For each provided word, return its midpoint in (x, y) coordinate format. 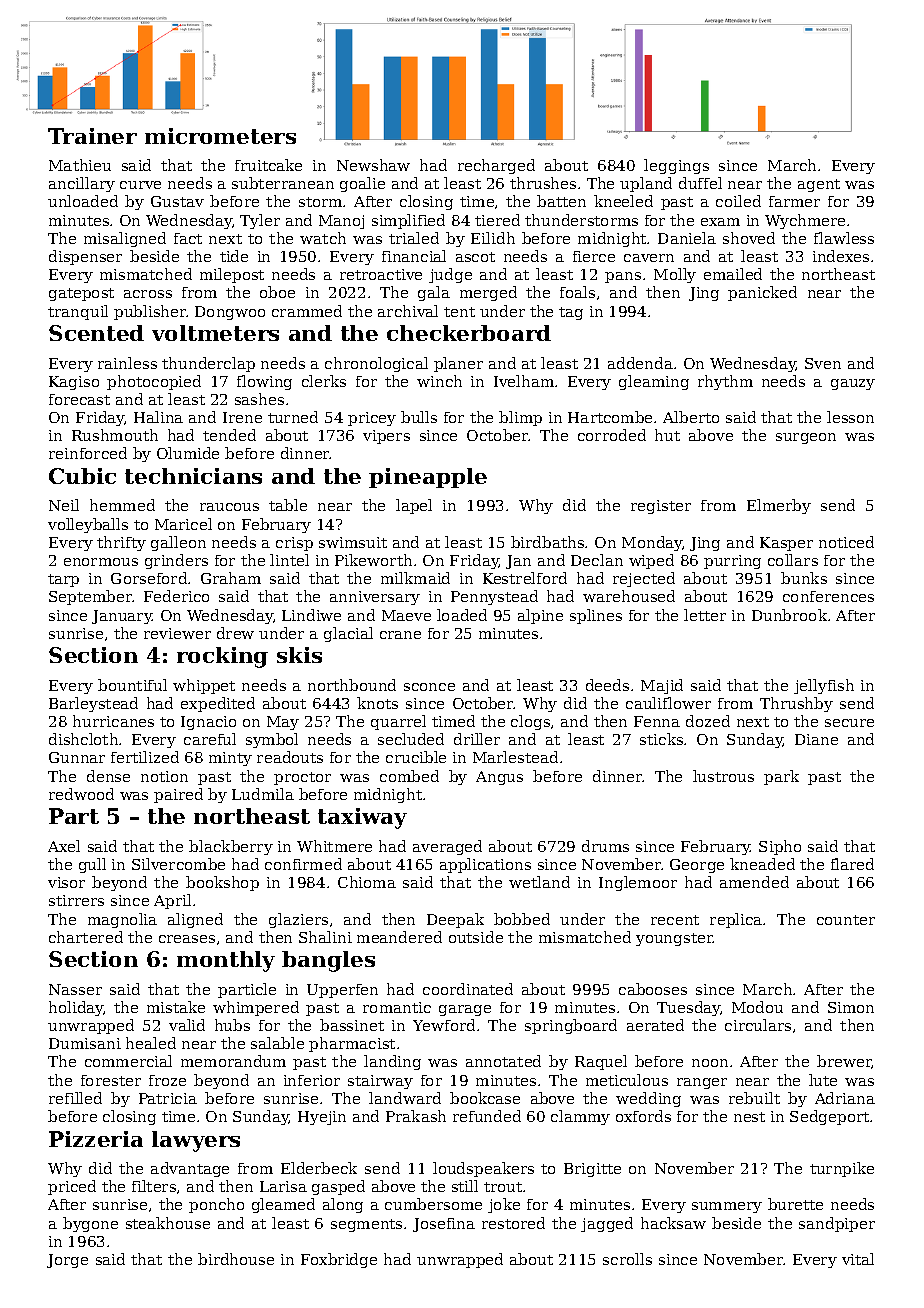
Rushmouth (115, 435)
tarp (63, 580)
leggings (676, 166)
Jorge (67, 1261)
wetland (539, 882)
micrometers (220, 136)
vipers (386, 437)
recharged (496, 166)
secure (849, 723)
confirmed (303, 864)
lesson (850, 417)
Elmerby (779, 506)
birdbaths (547, 542)
